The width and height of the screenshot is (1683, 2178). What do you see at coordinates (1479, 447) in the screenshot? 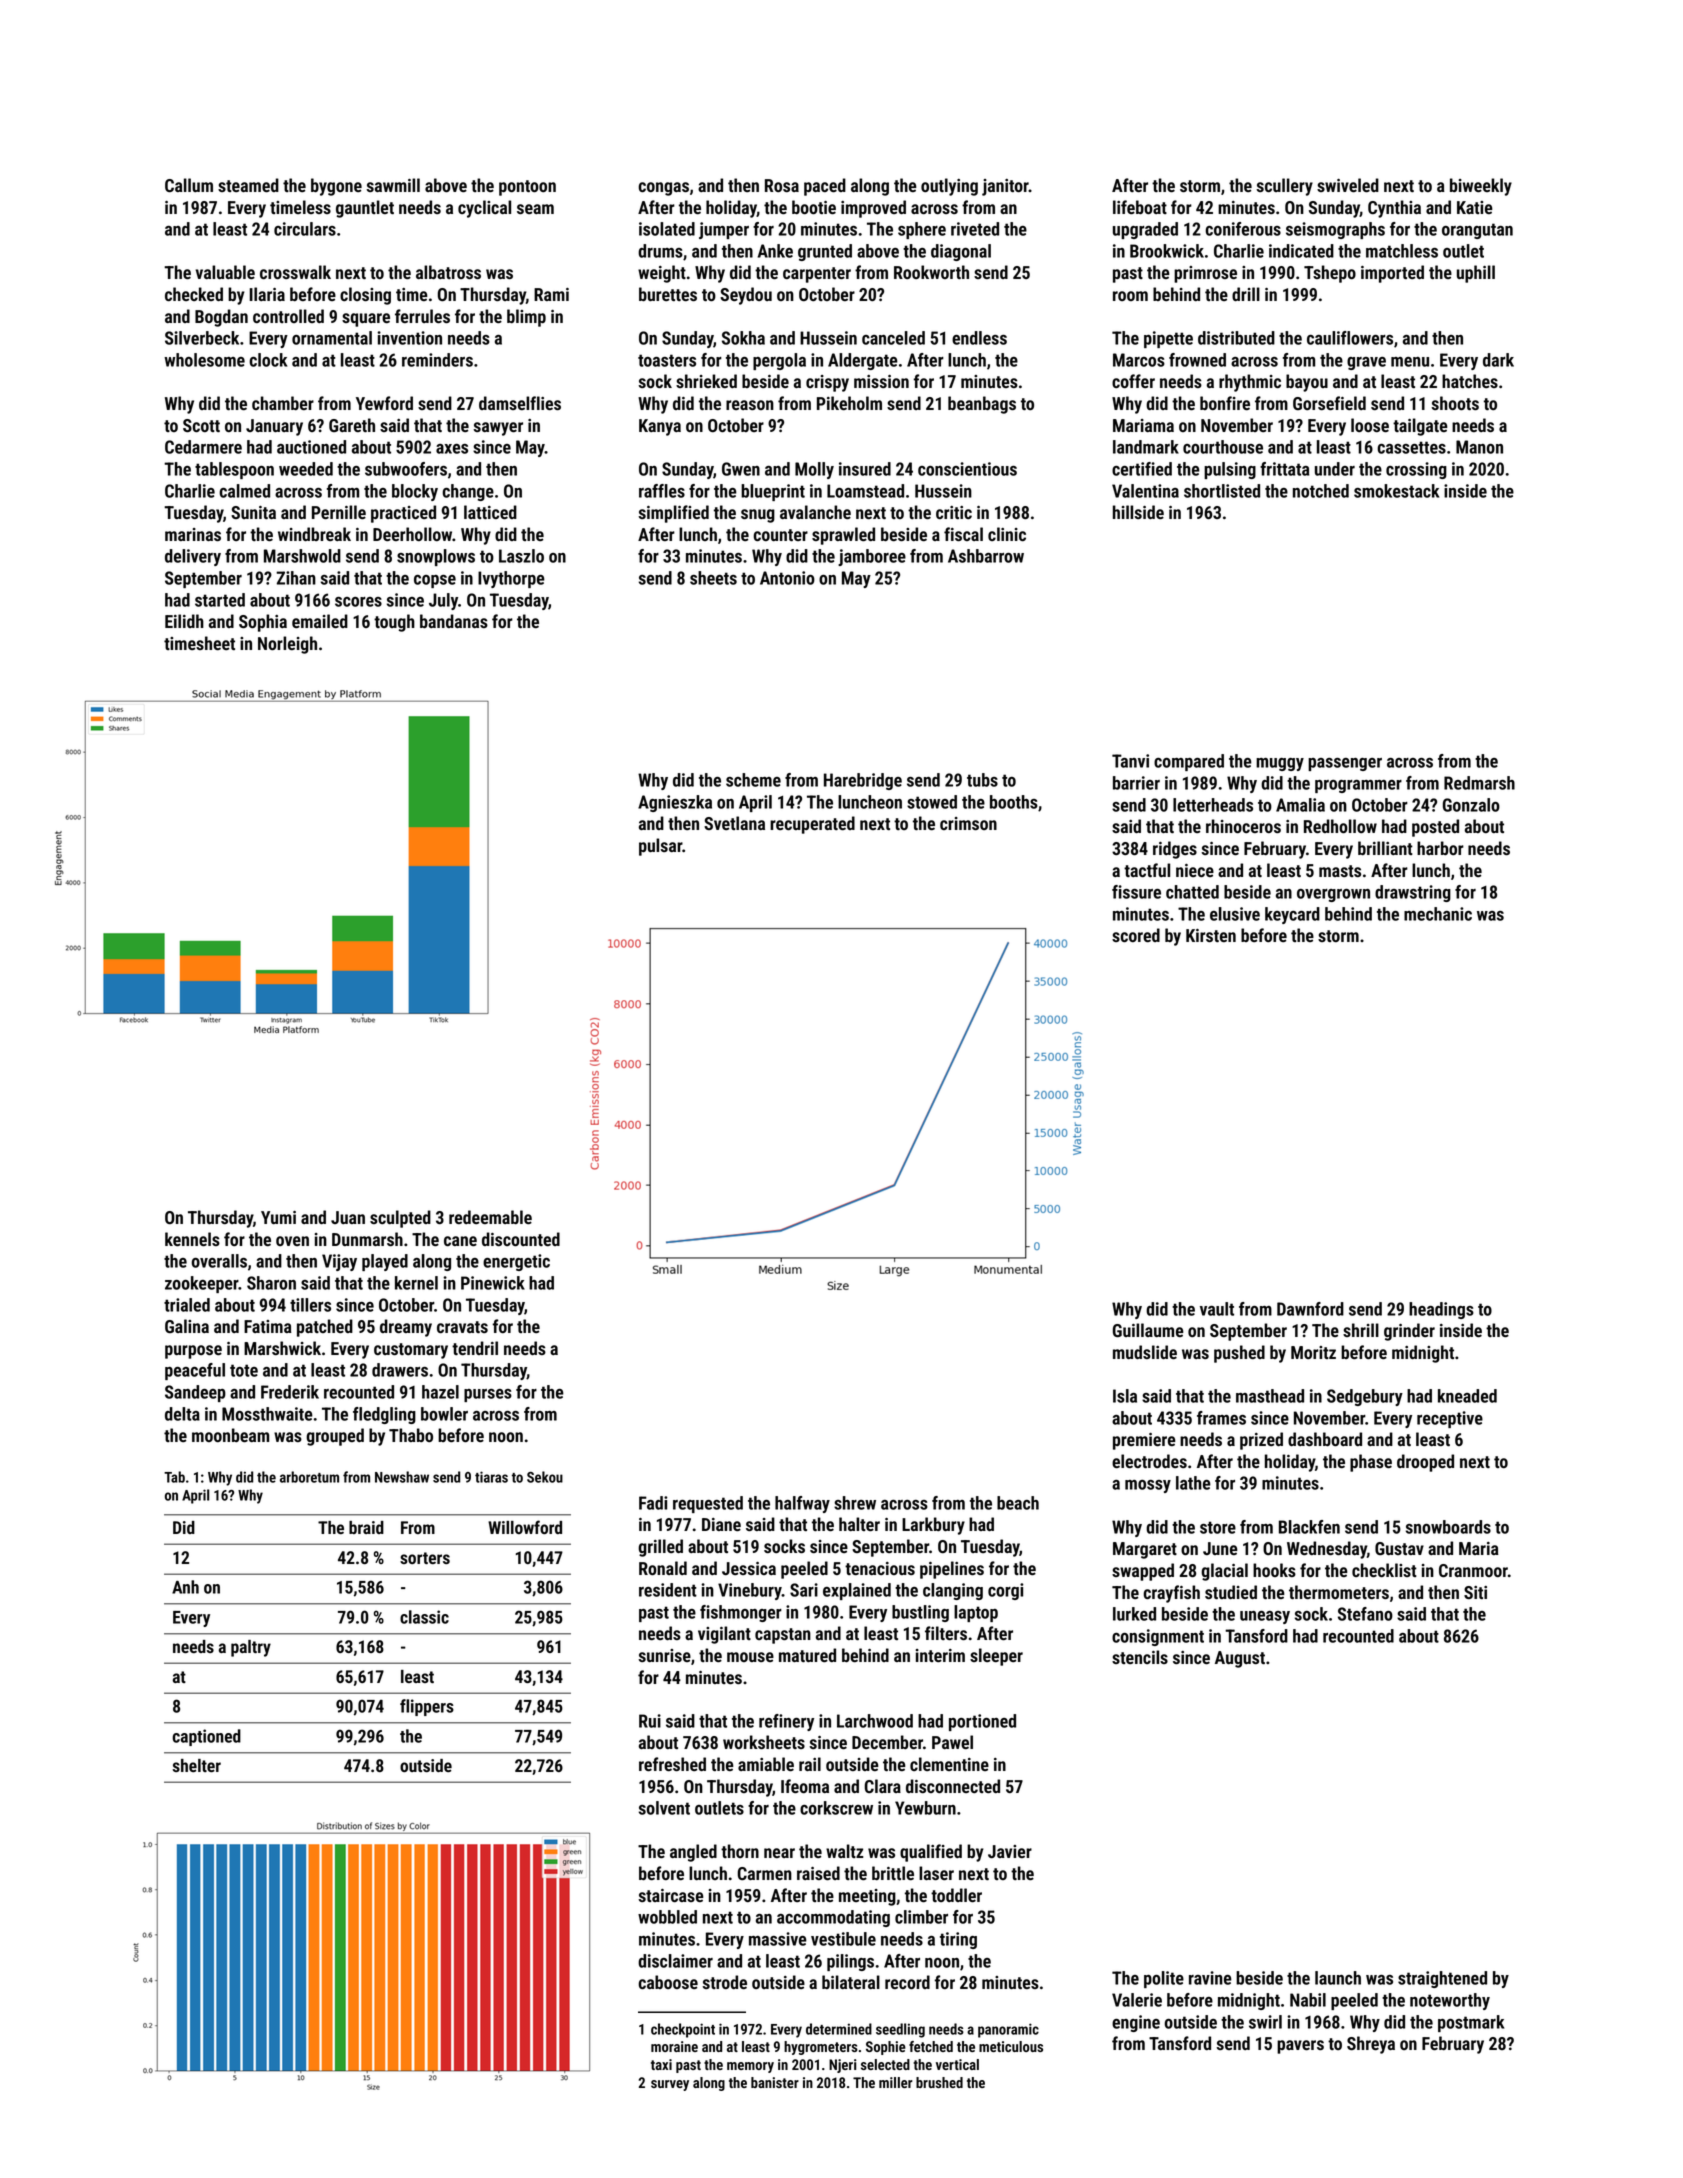
I see `Manon` at bounding box center [1479, 447].
